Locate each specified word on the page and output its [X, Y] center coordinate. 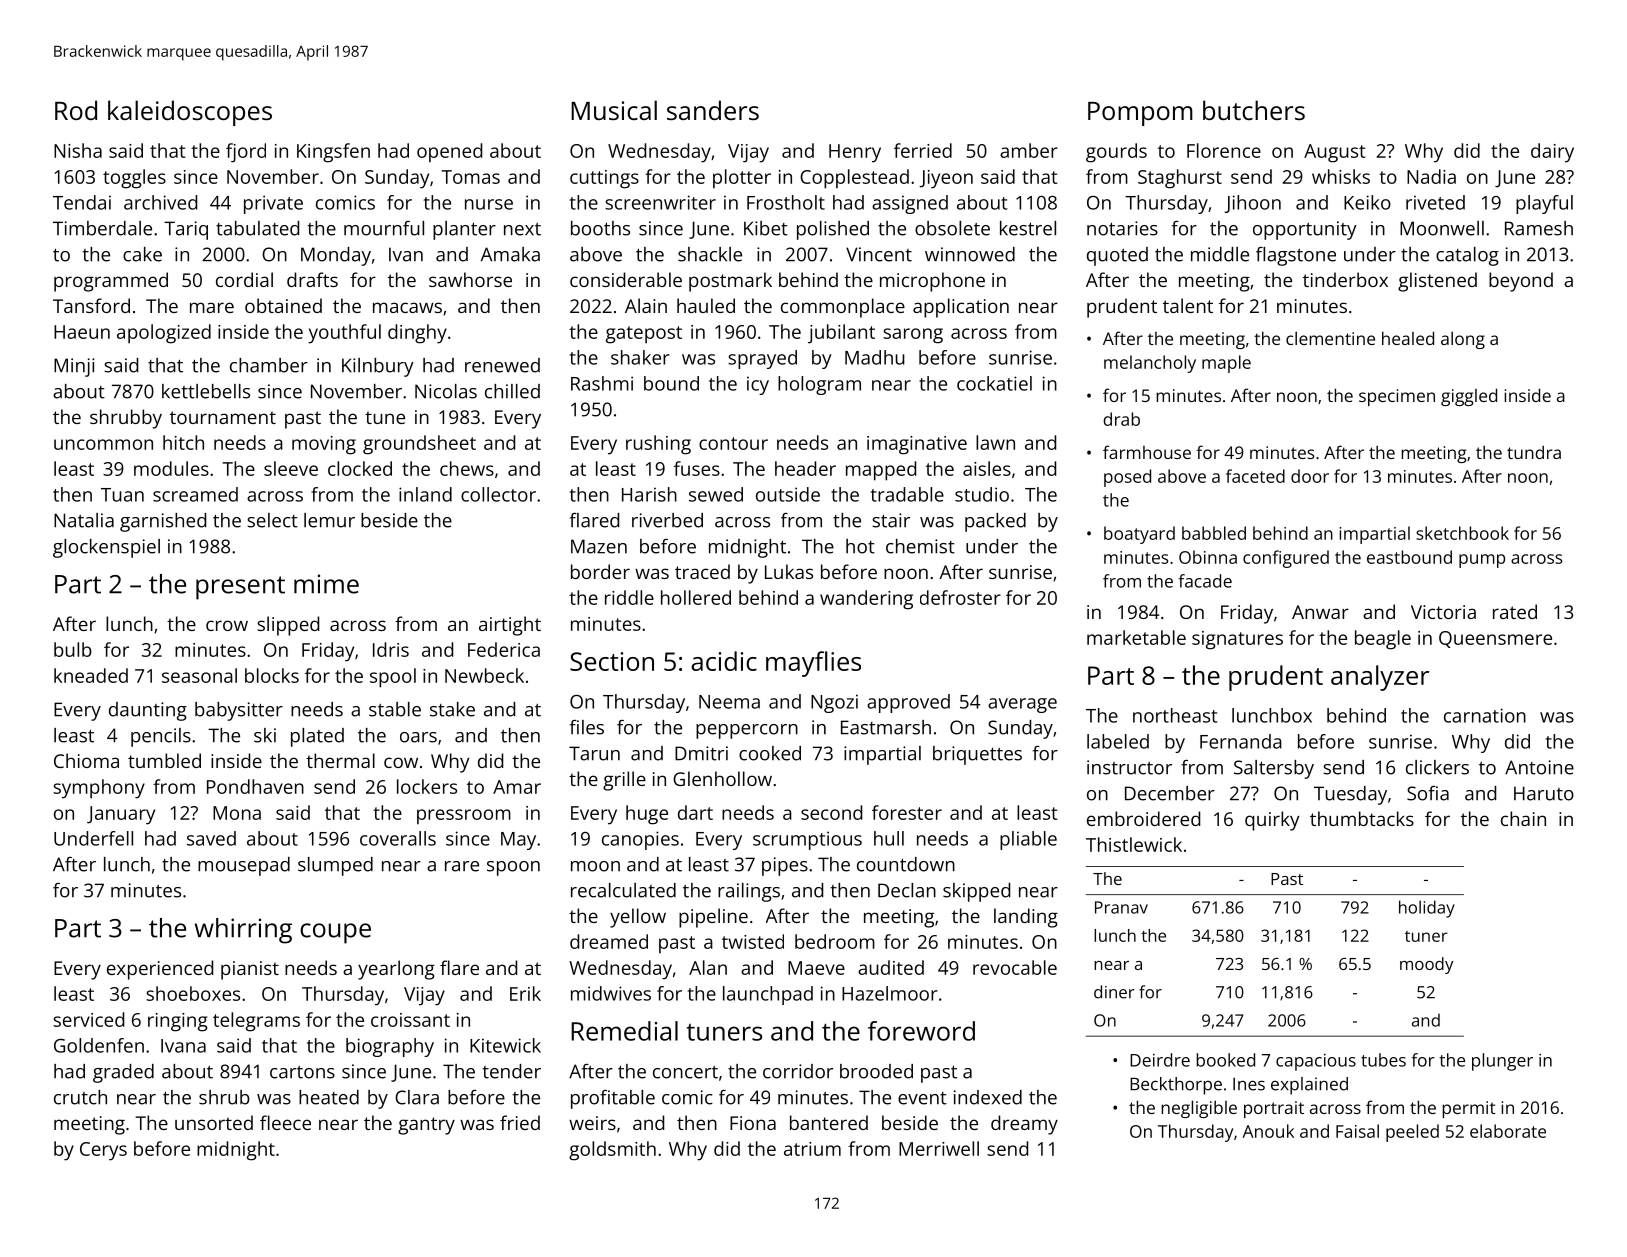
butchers [1254, 110]
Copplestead [854, 179]
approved [908, 703]
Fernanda [1241, 741]
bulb [73, 649]
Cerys [103, 1151]
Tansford [91, 305]
